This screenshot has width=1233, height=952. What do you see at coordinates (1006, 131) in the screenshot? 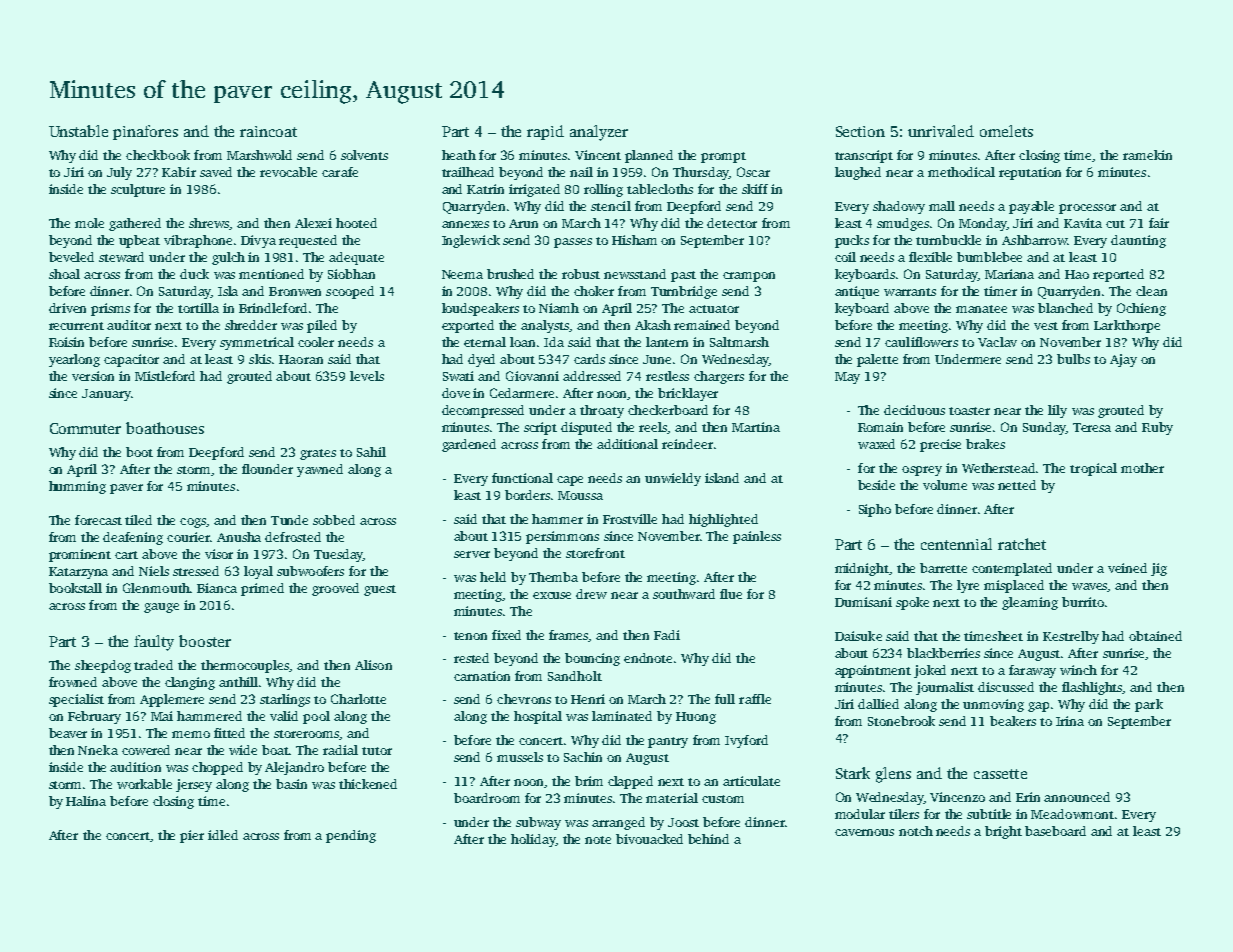
I see `omelets` at bounding box center [1006, 131].
